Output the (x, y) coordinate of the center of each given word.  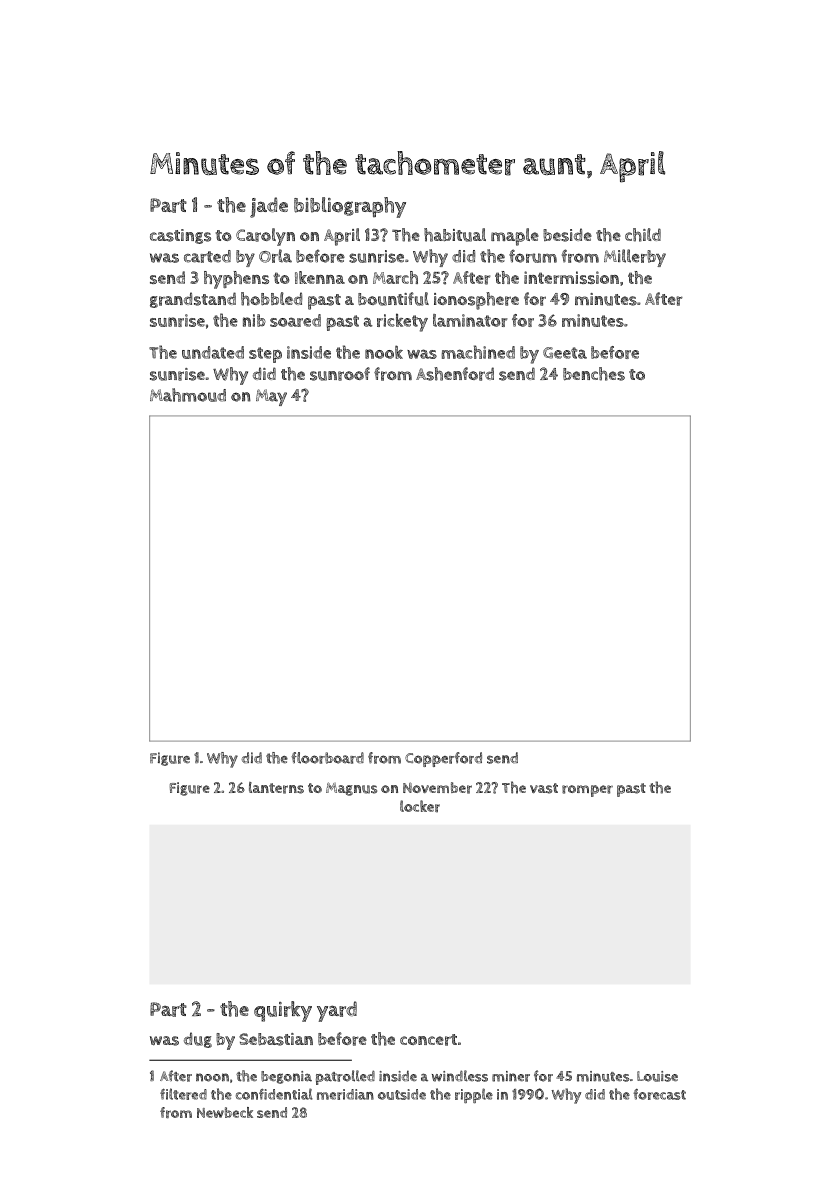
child (643, 235)
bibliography (350, 207)
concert (428, 1040)
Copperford (443, 759)
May (271, 397)
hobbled (271, 299)
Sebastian (276, 1039)
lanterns (276, 788)
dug (198, 1040)
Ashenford (455, 374)
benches (594, 374)
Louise (657, 1076)
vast (544, 788)
